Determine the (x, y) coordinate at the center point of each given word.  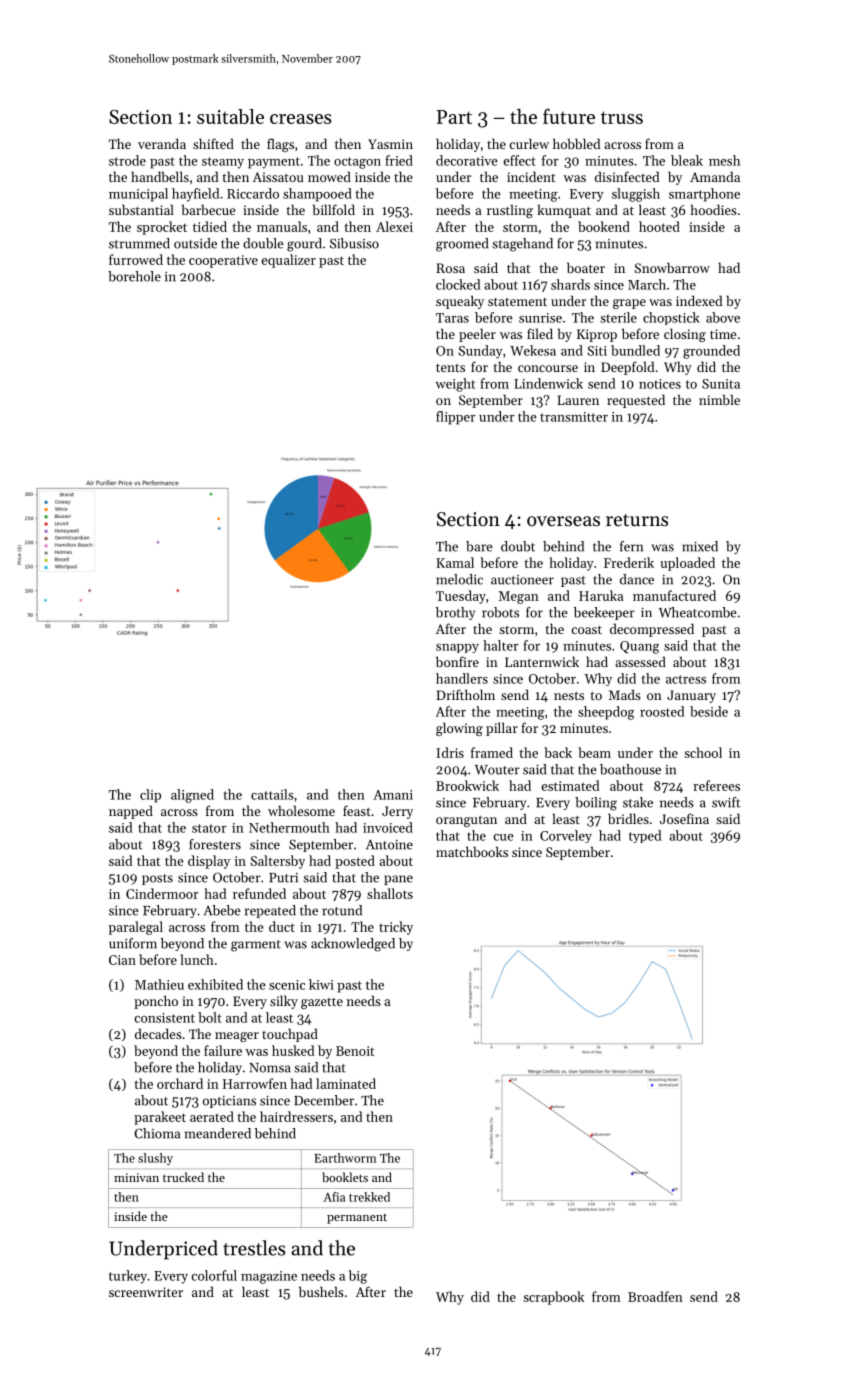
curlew (529, 143)
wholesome (301, 810)
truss (622, 117)
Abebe (222, 910)
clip (150, 796)
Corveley (566, 836)
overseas (563, 521)
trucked (183, 1177)
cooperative (223, 261)
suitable (230, 116)
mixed (700, 546)
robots (500, 612)
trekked (369, 1197)
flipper (456, 418)
